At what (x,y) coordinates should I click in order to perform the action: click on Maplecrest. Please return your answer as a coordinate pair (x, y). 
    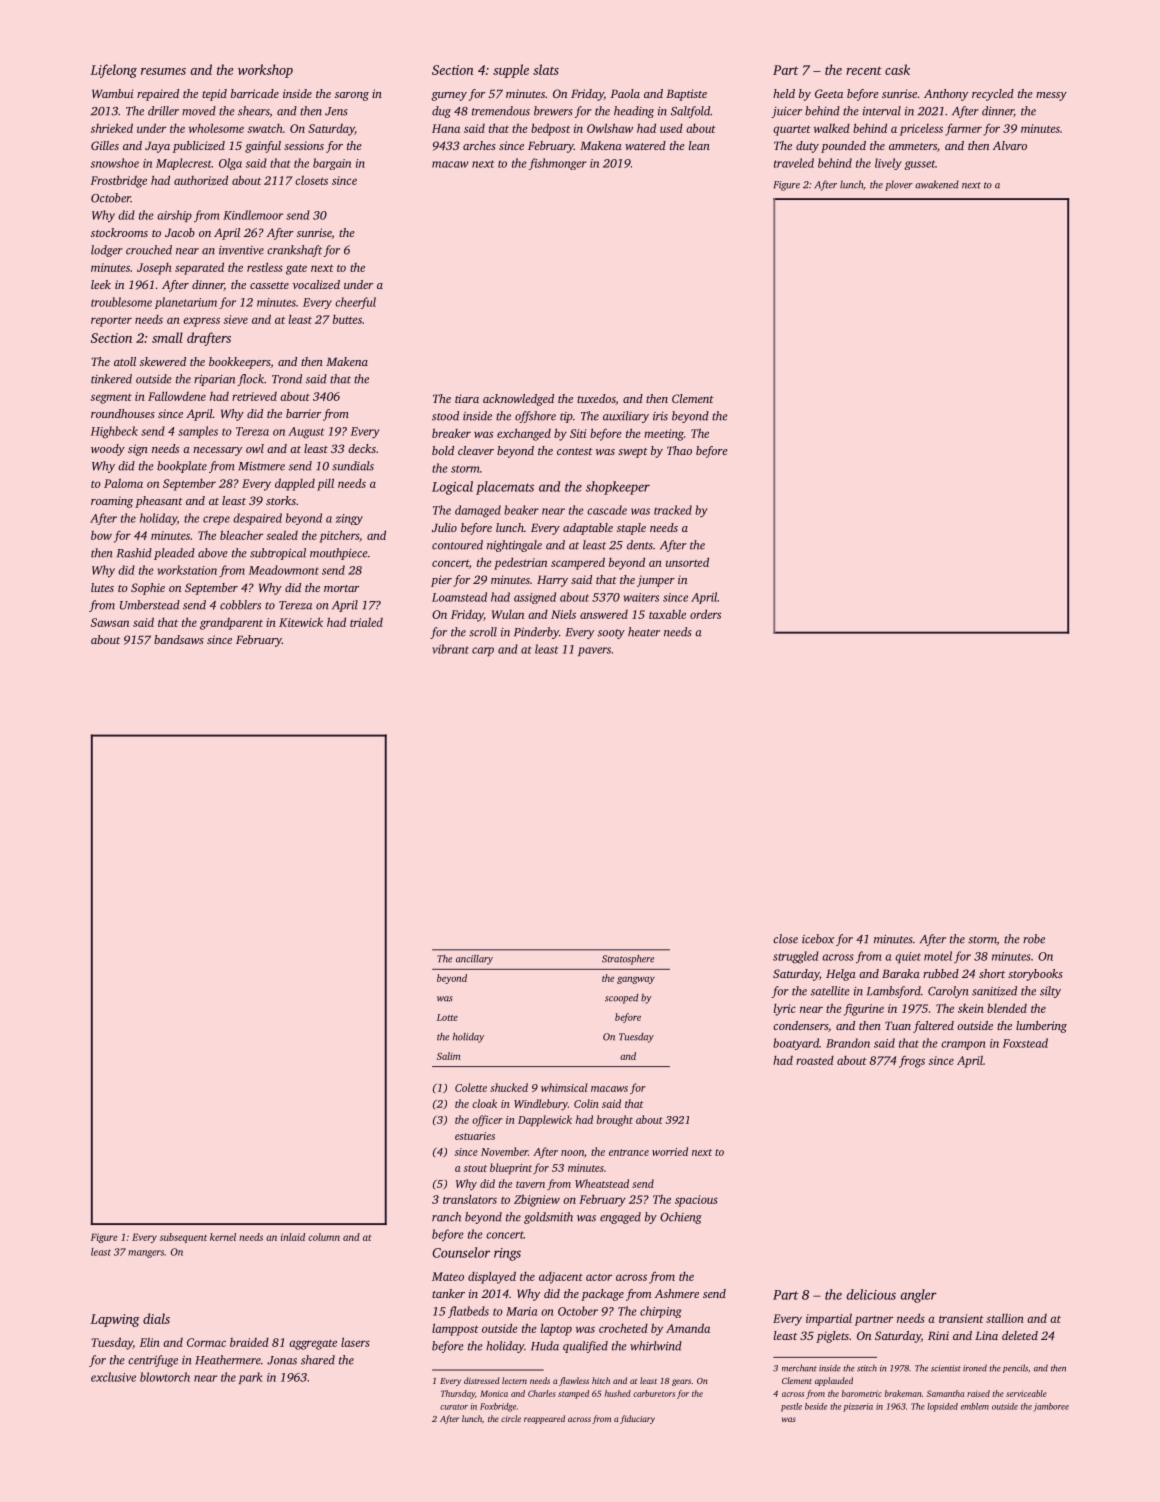
    Looking at the image, I should click on (184, 164).
